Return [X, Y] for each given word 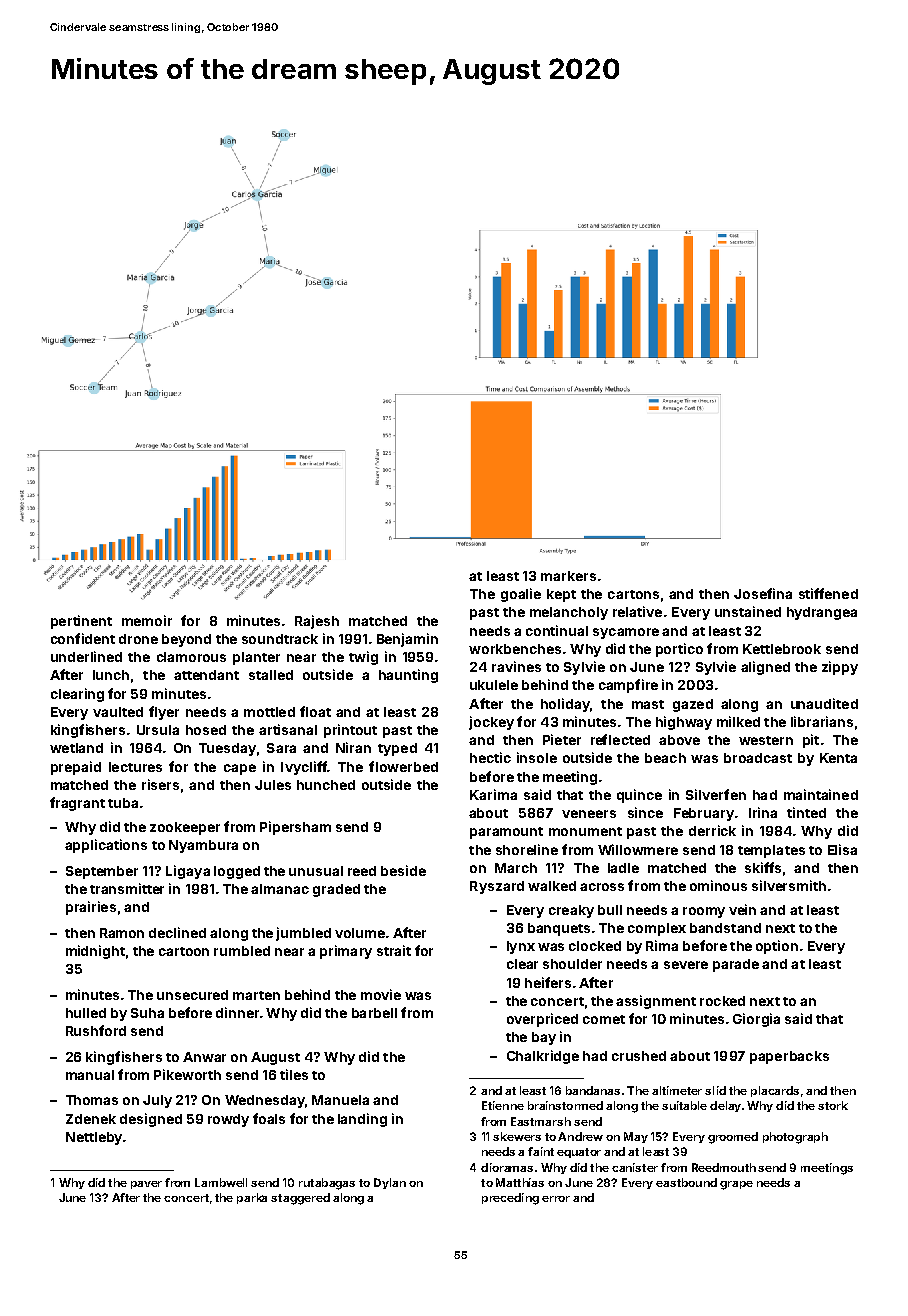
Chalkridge [543, 1057]
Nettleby [94, 1138]
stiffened [828, 593]
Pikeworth [187, 1074]
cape [240, 769]
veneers [589, 814]
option [777, 947]
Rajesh [317, 622]
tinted [806, 812]
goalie [521, 595]
